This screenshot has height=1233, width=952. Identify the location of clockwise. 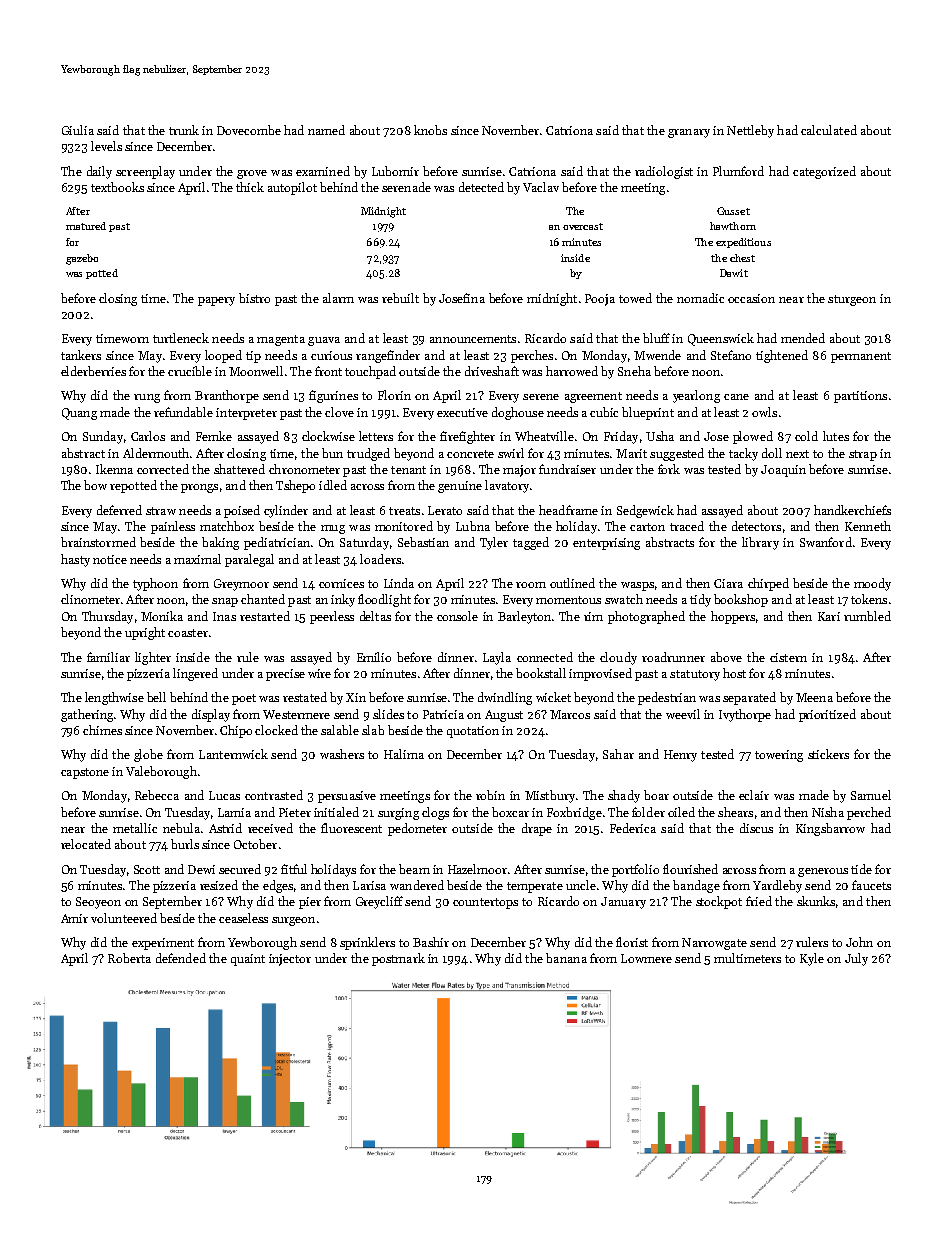
(328, 436).
